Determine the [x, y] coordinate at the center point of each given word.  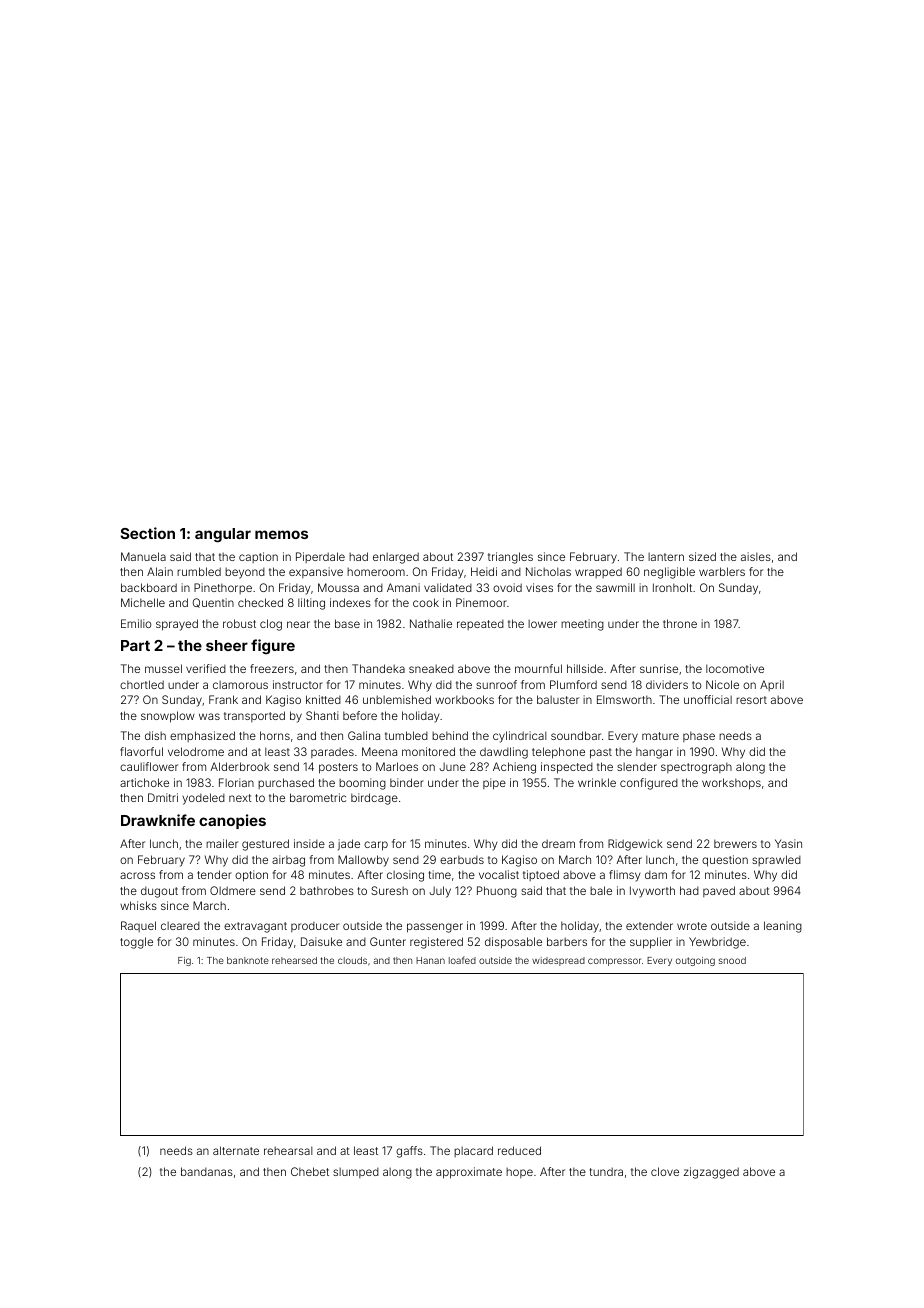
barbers [567, 941]
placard [473, 1151]
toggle [136, 943]
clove [665, 1171]
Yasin [788, 843]
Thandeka [378, 668]
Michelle [143, 602]
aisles [756, 556]
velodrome [196, 751]
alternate [236, 1150]
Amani [403, 587]
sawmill [615, 587]
